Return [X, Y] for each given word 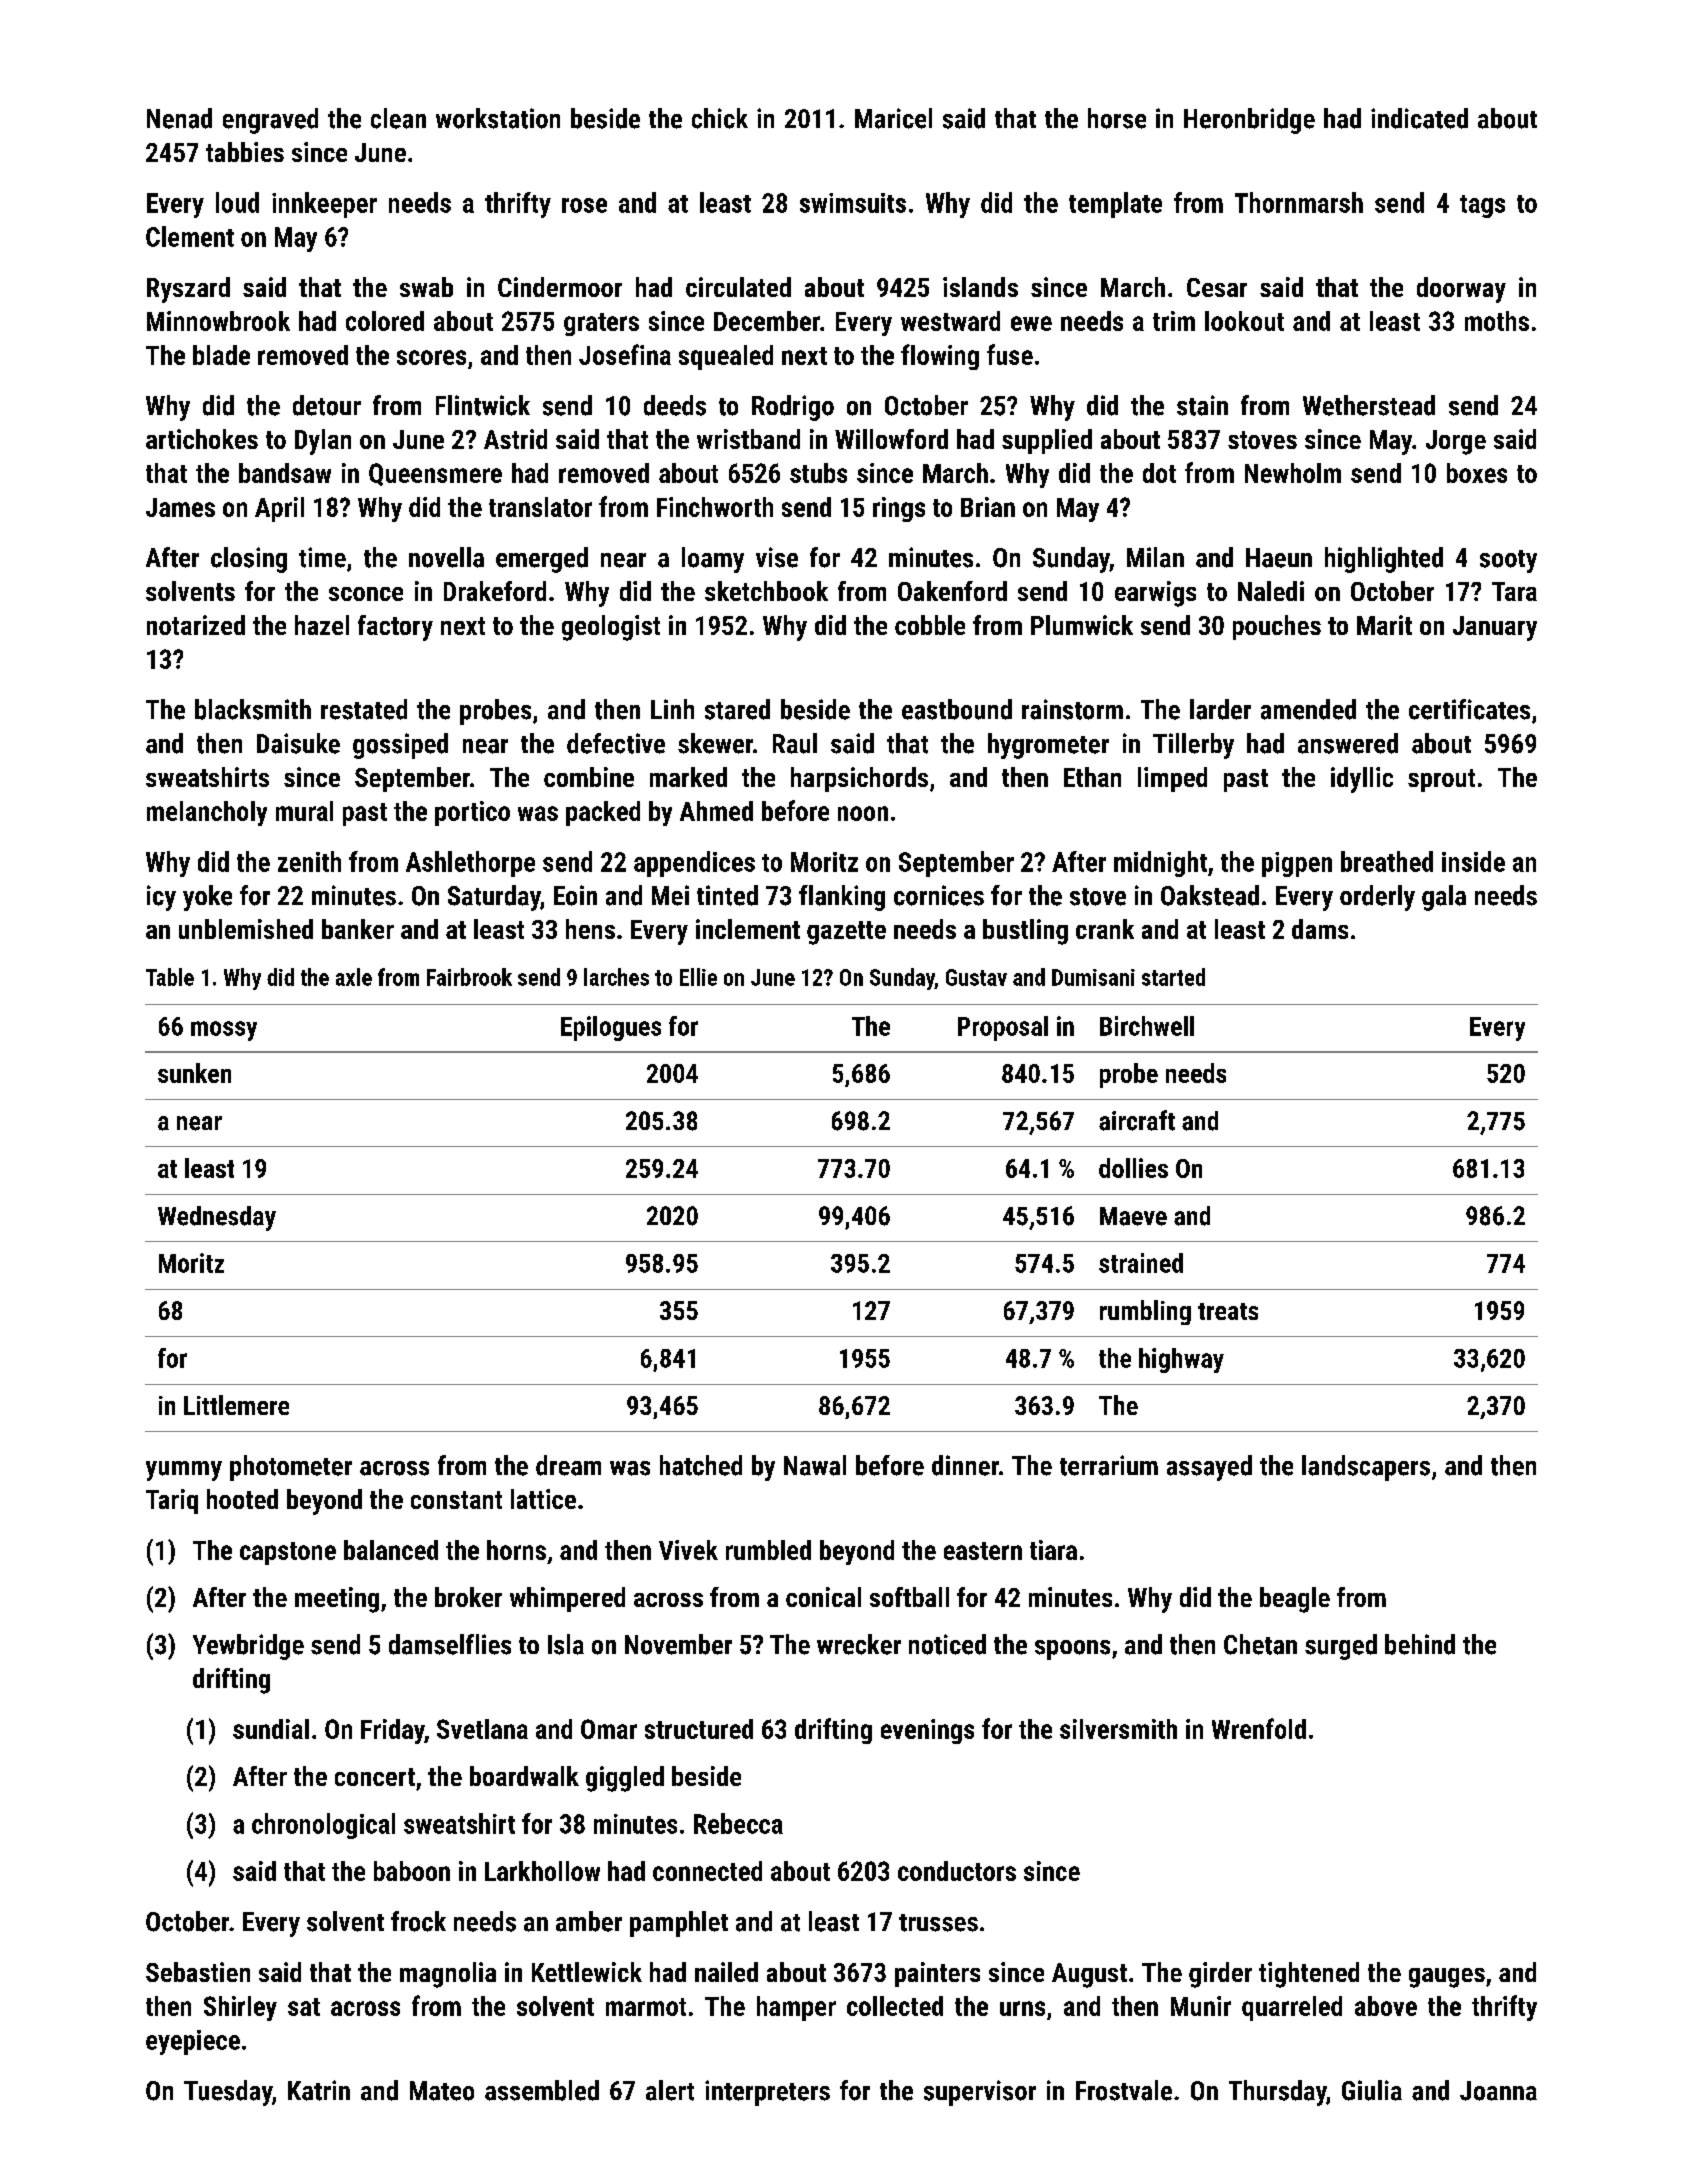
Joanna [1498, 2091]
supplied [1047, 441]
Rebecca [738, 1823]
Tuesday [228, 2093]
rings [899, 509]
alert [670, 2090]
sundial [271, 1729]
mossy [224, 1031]
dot [1159, 473]
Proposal [1003, 1028]
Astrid [515, 439]
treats [1228, 1311]
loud [237, 202]
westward [950, 321]
